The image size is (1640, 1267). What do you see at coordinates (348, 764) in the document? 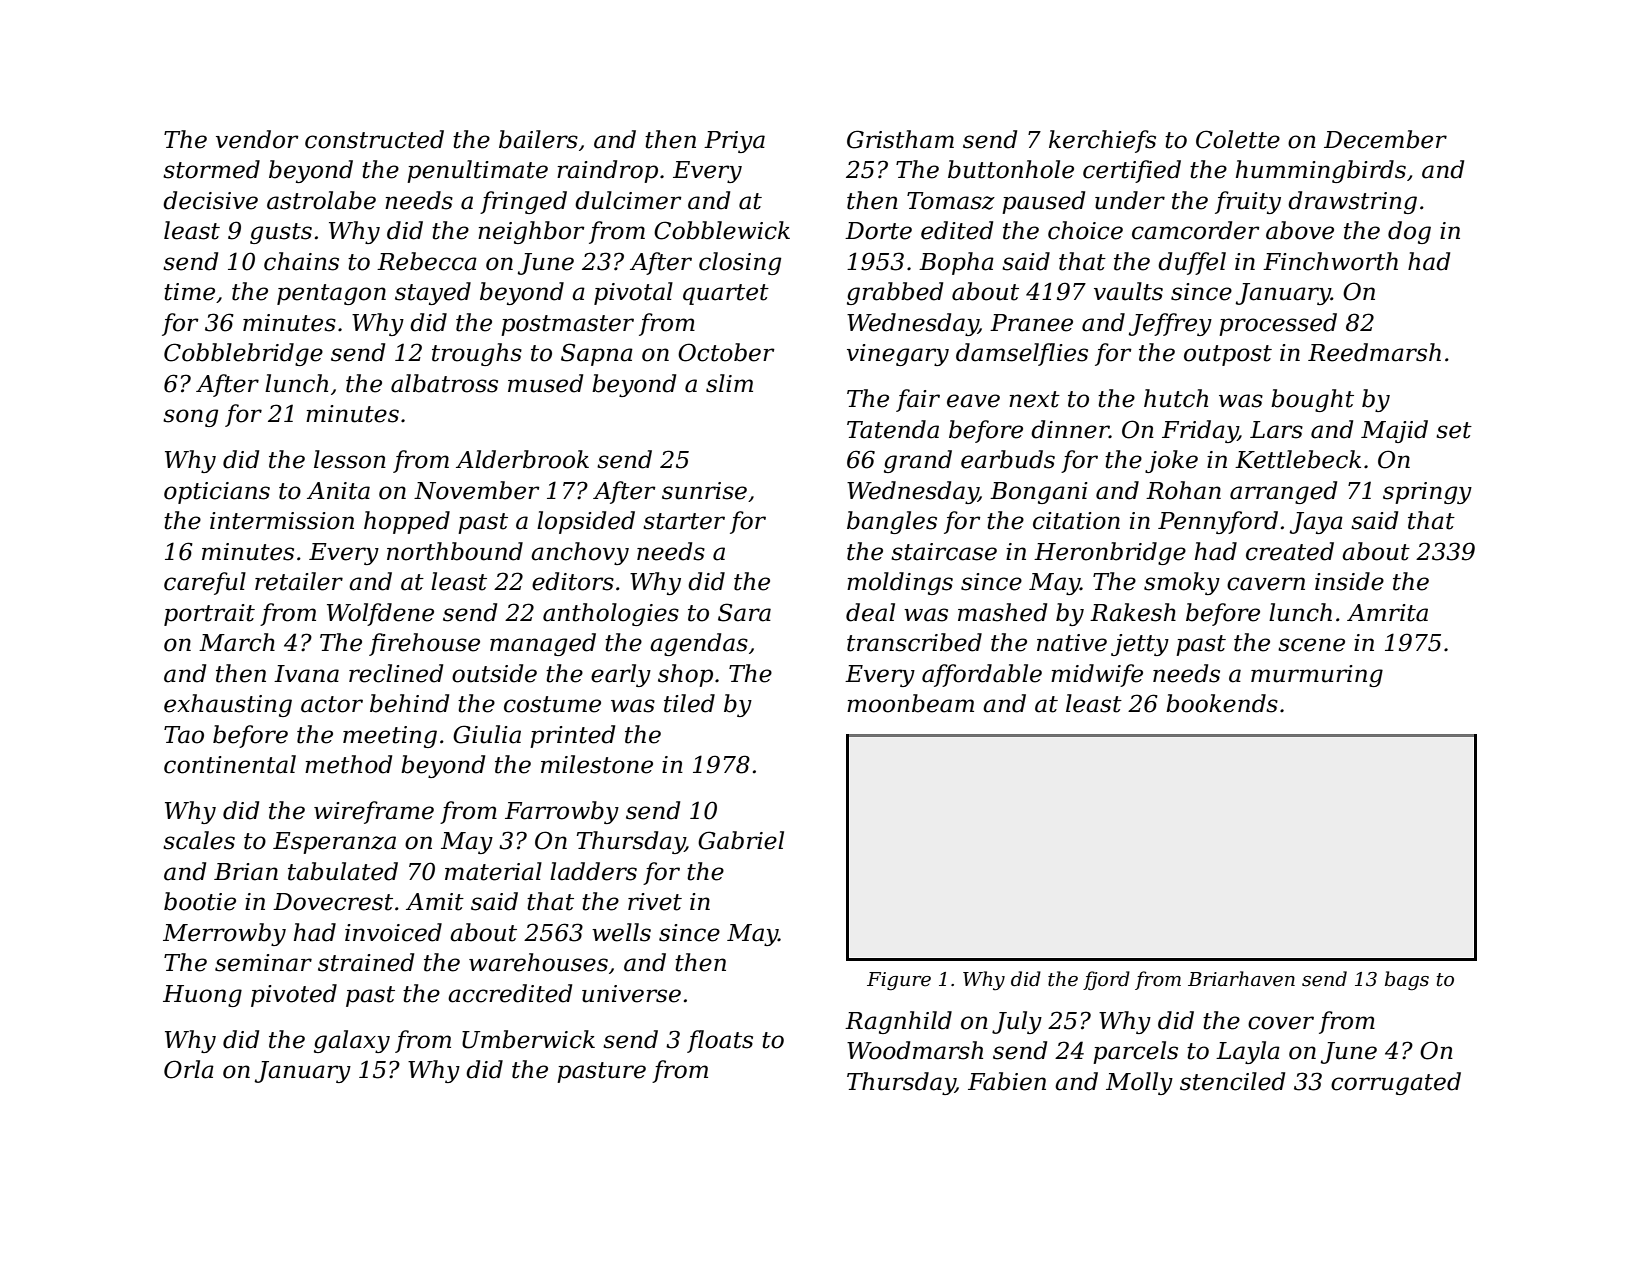
I see `method` at bounding box center [348, 764].
